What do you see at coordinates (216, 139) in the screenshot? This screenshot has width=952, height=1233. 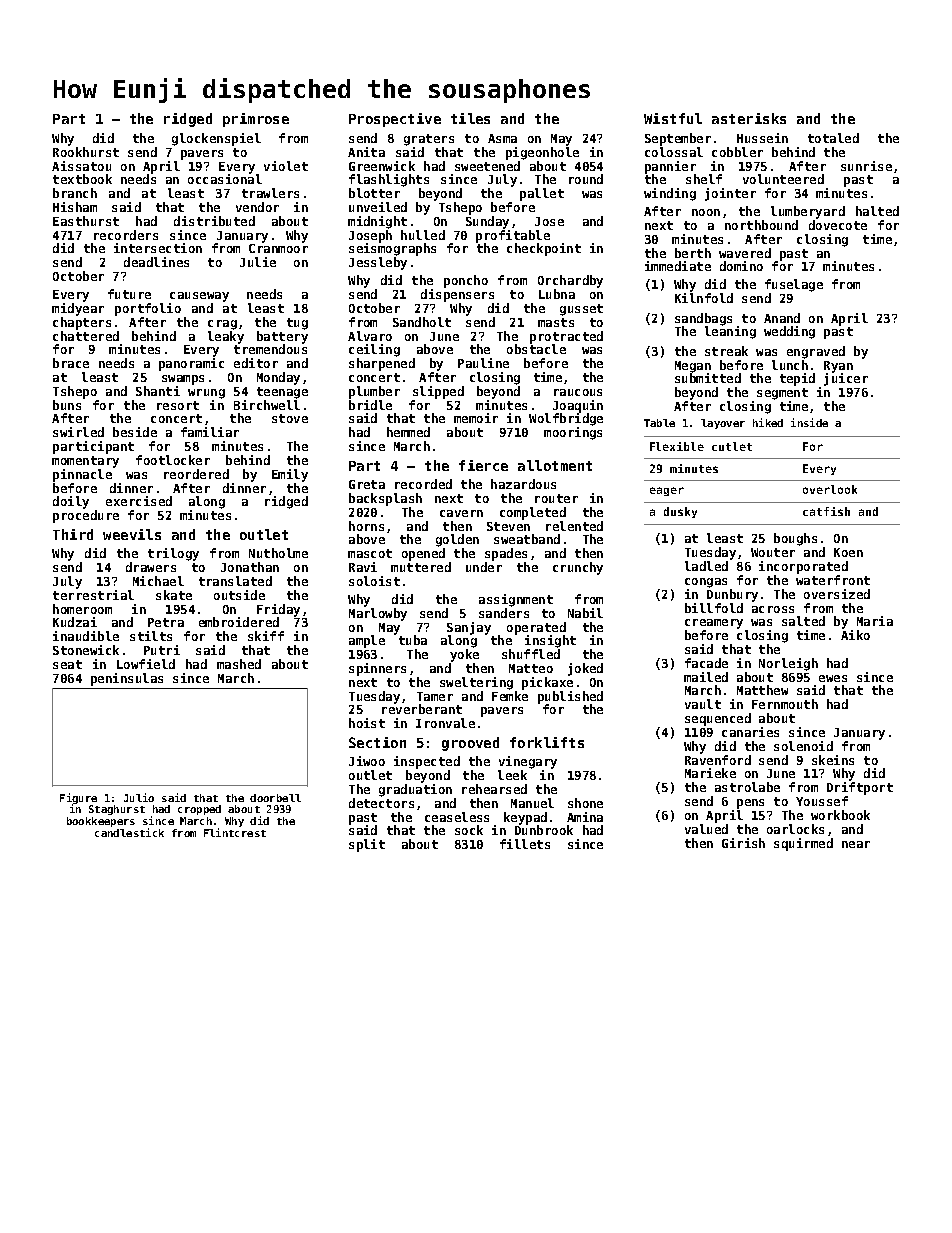 I see `glockenspiel` at bounding box center [216, 139].
